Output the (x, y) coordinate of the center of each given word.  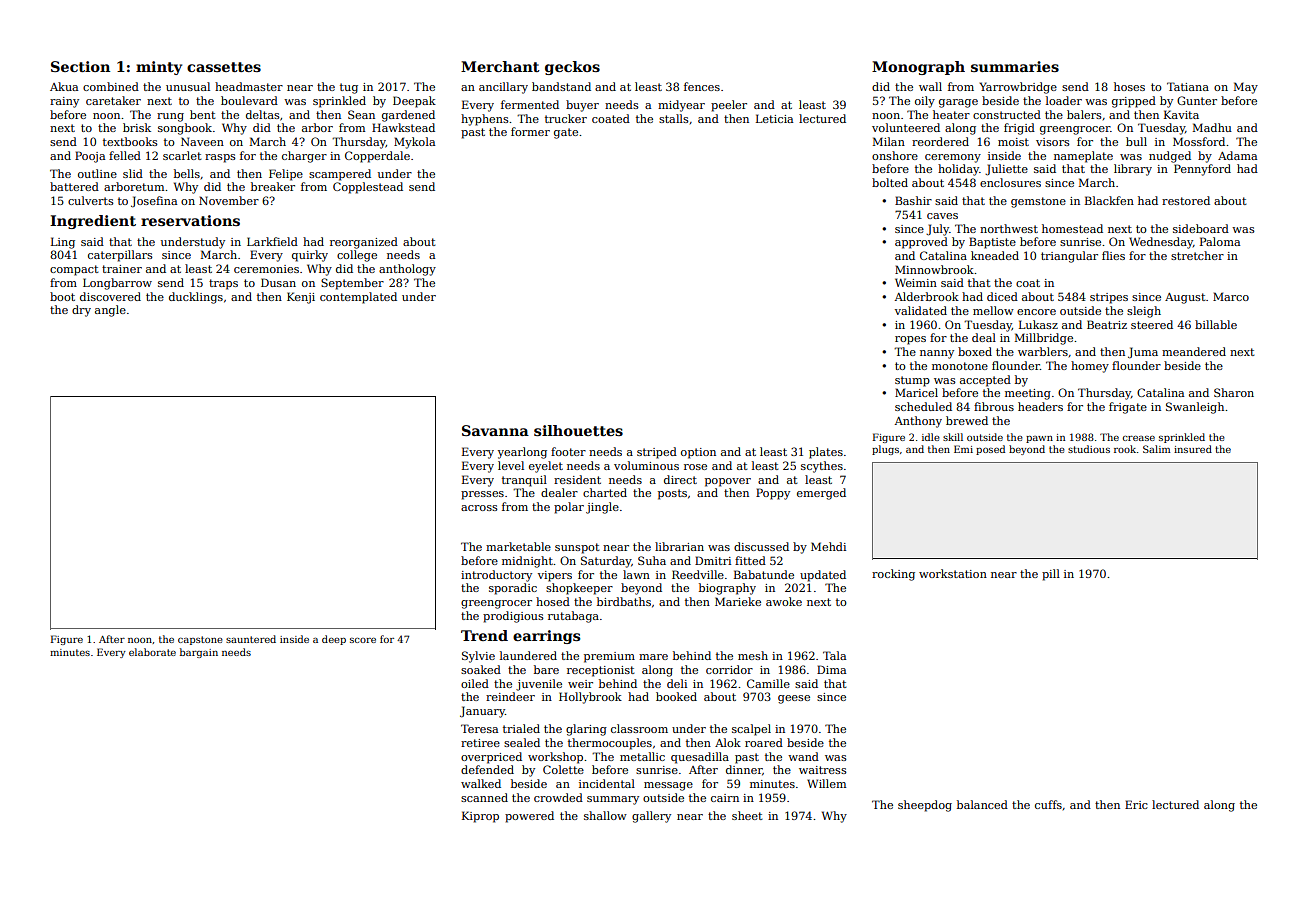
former (530, 131)
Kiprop (480, 817)
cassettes (224, 67)
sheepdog (925, 806)
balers (1084, 114)
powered (529, 817)
